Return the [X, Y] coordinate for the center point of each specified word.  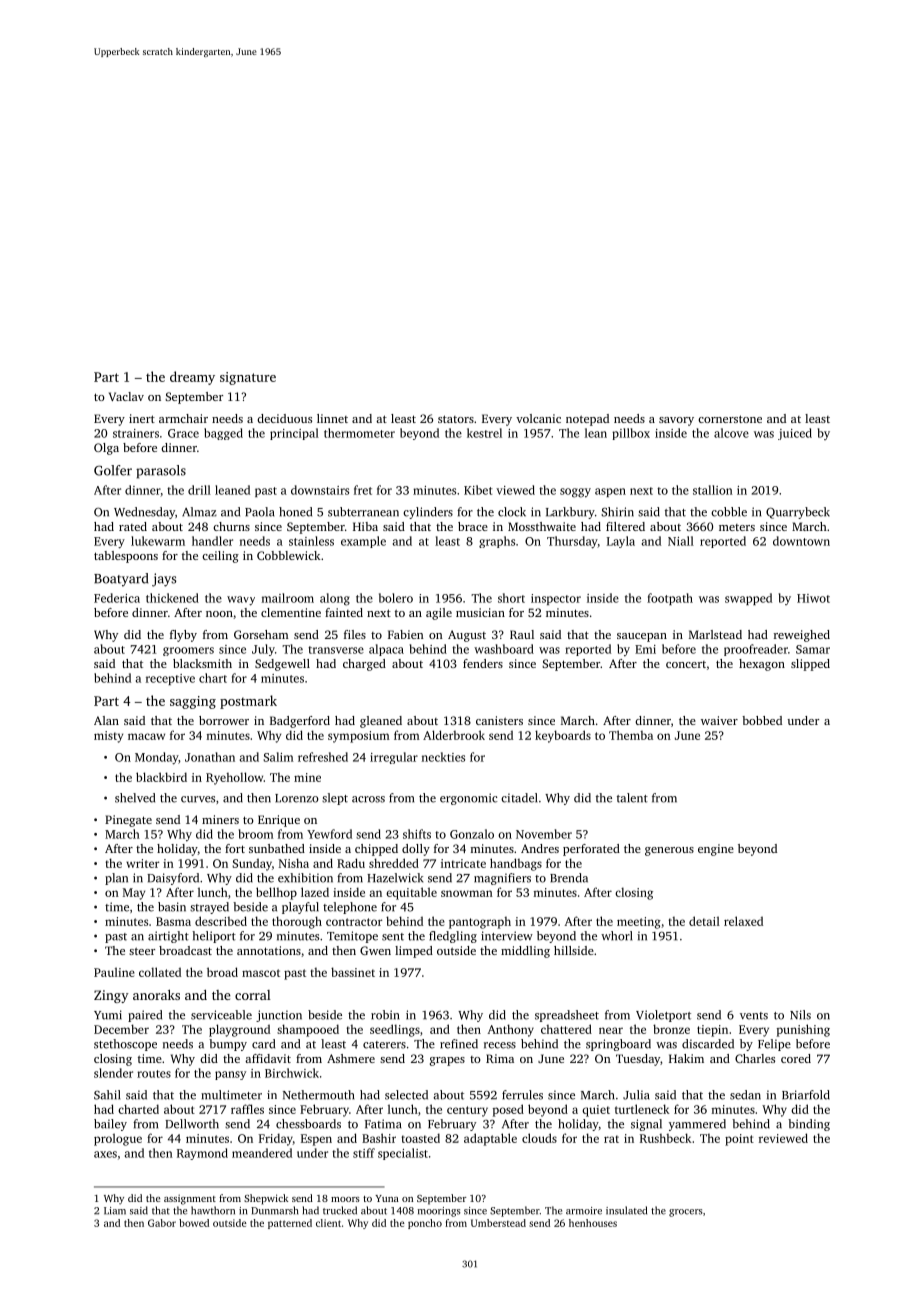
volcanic [538, 418]
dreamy [192, 378]
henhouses [593, 1223]
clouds [539, 1138]
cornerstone [730, 419]
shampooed [308, 1030]
